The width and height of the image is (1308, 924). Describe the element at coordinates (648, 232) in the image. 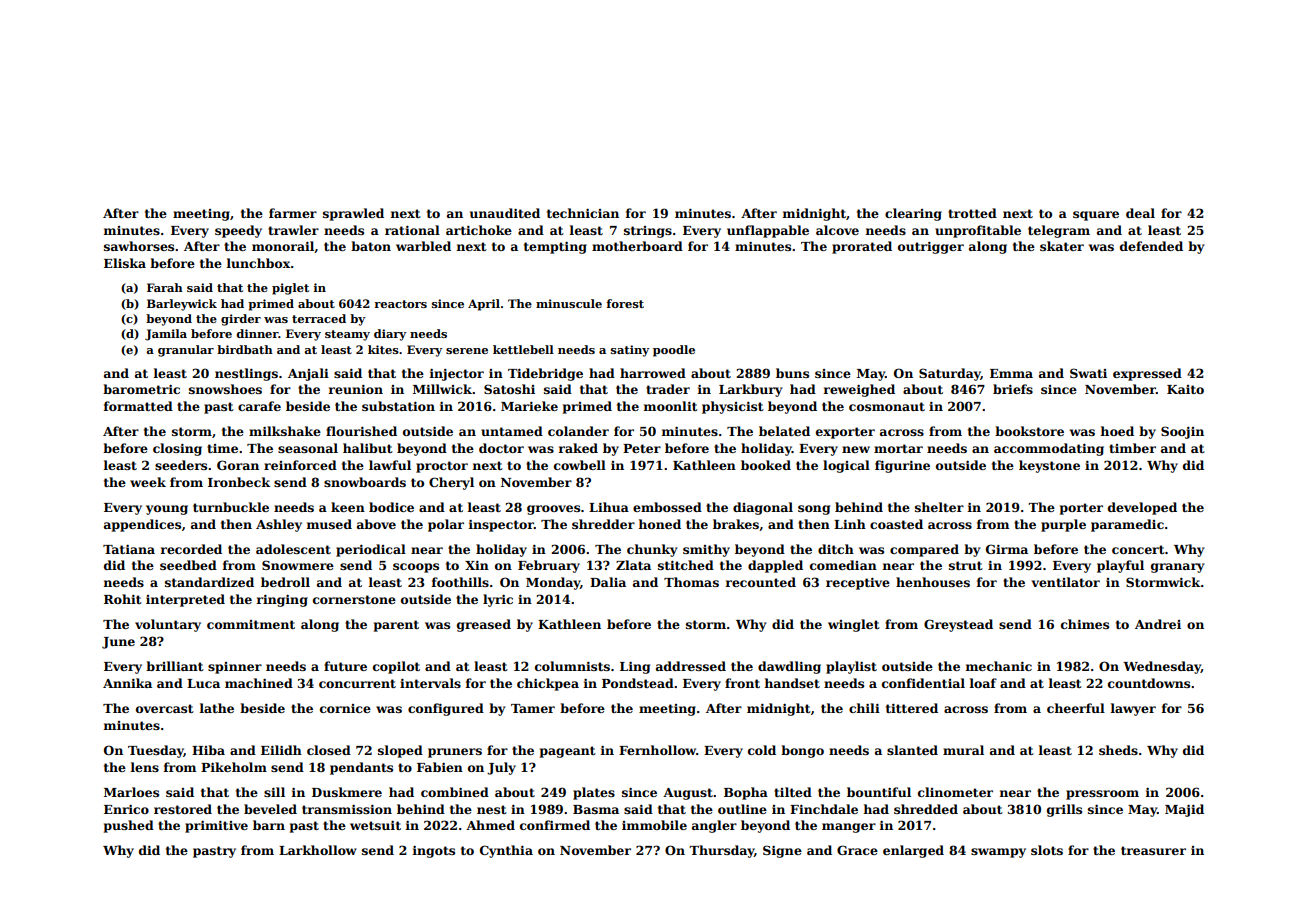

I see `strings` at that location.
